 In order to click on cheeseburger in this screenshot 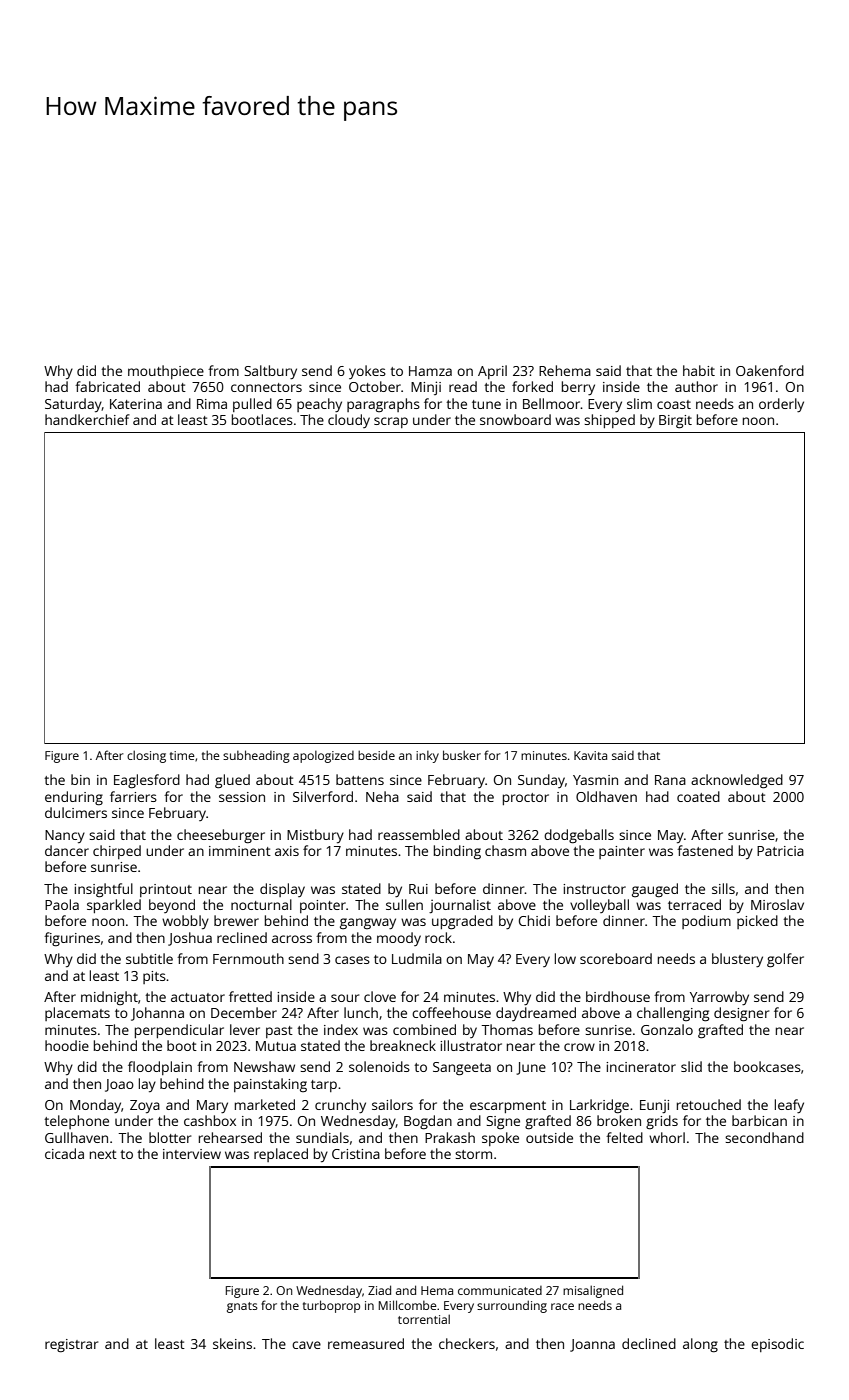, I will do `click(221, 836)`.
